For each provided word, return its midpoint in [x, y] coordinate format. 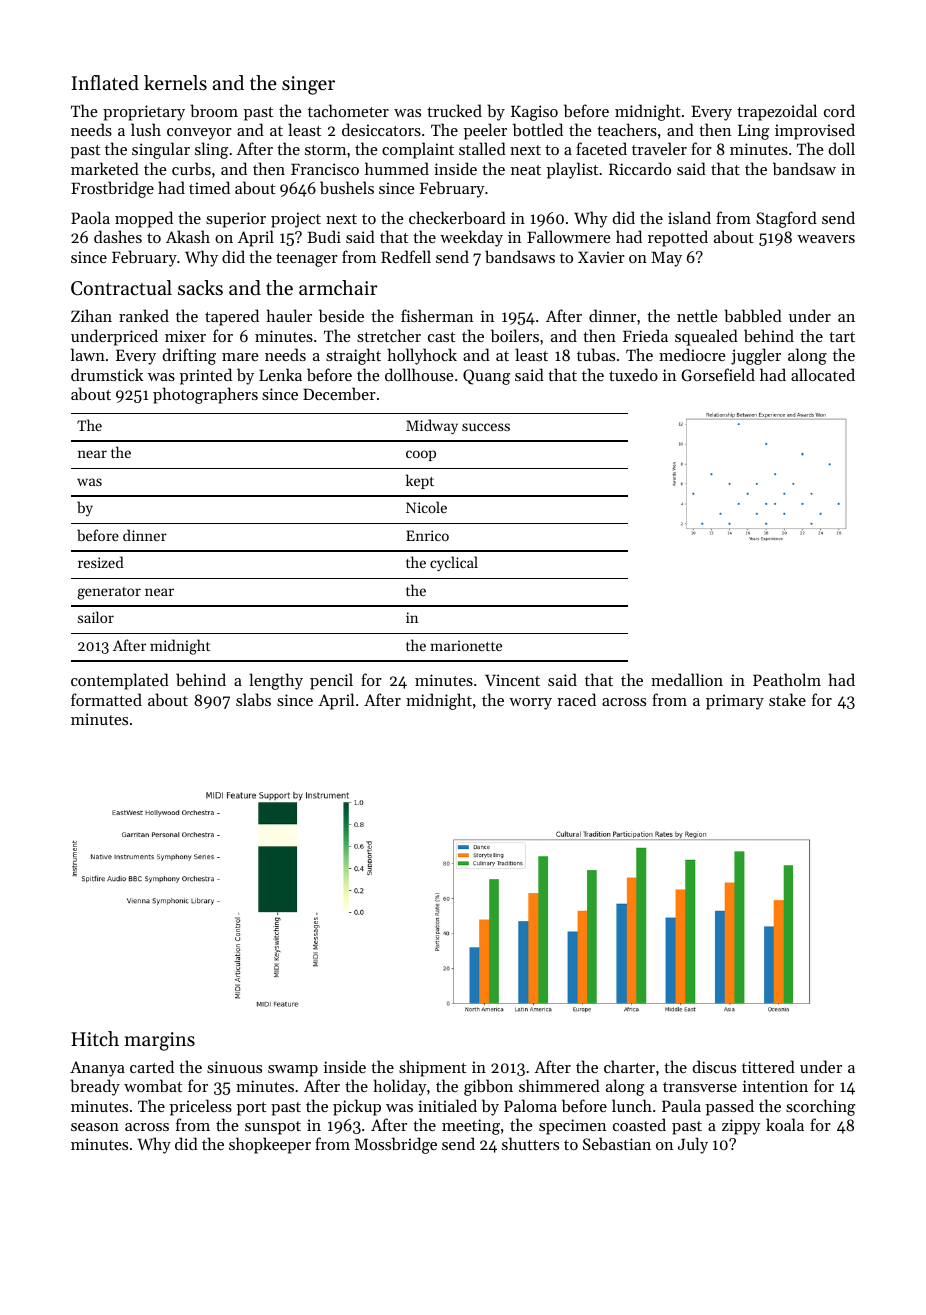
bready [95, 1087]
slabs [253, 699]
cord [839, 110]
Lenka [280, 374]
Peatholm [787, 679]
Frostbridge [112, 189]
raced [576, 699]
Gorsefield [718, 374]
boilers [515, 335]
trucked [454, 110]
